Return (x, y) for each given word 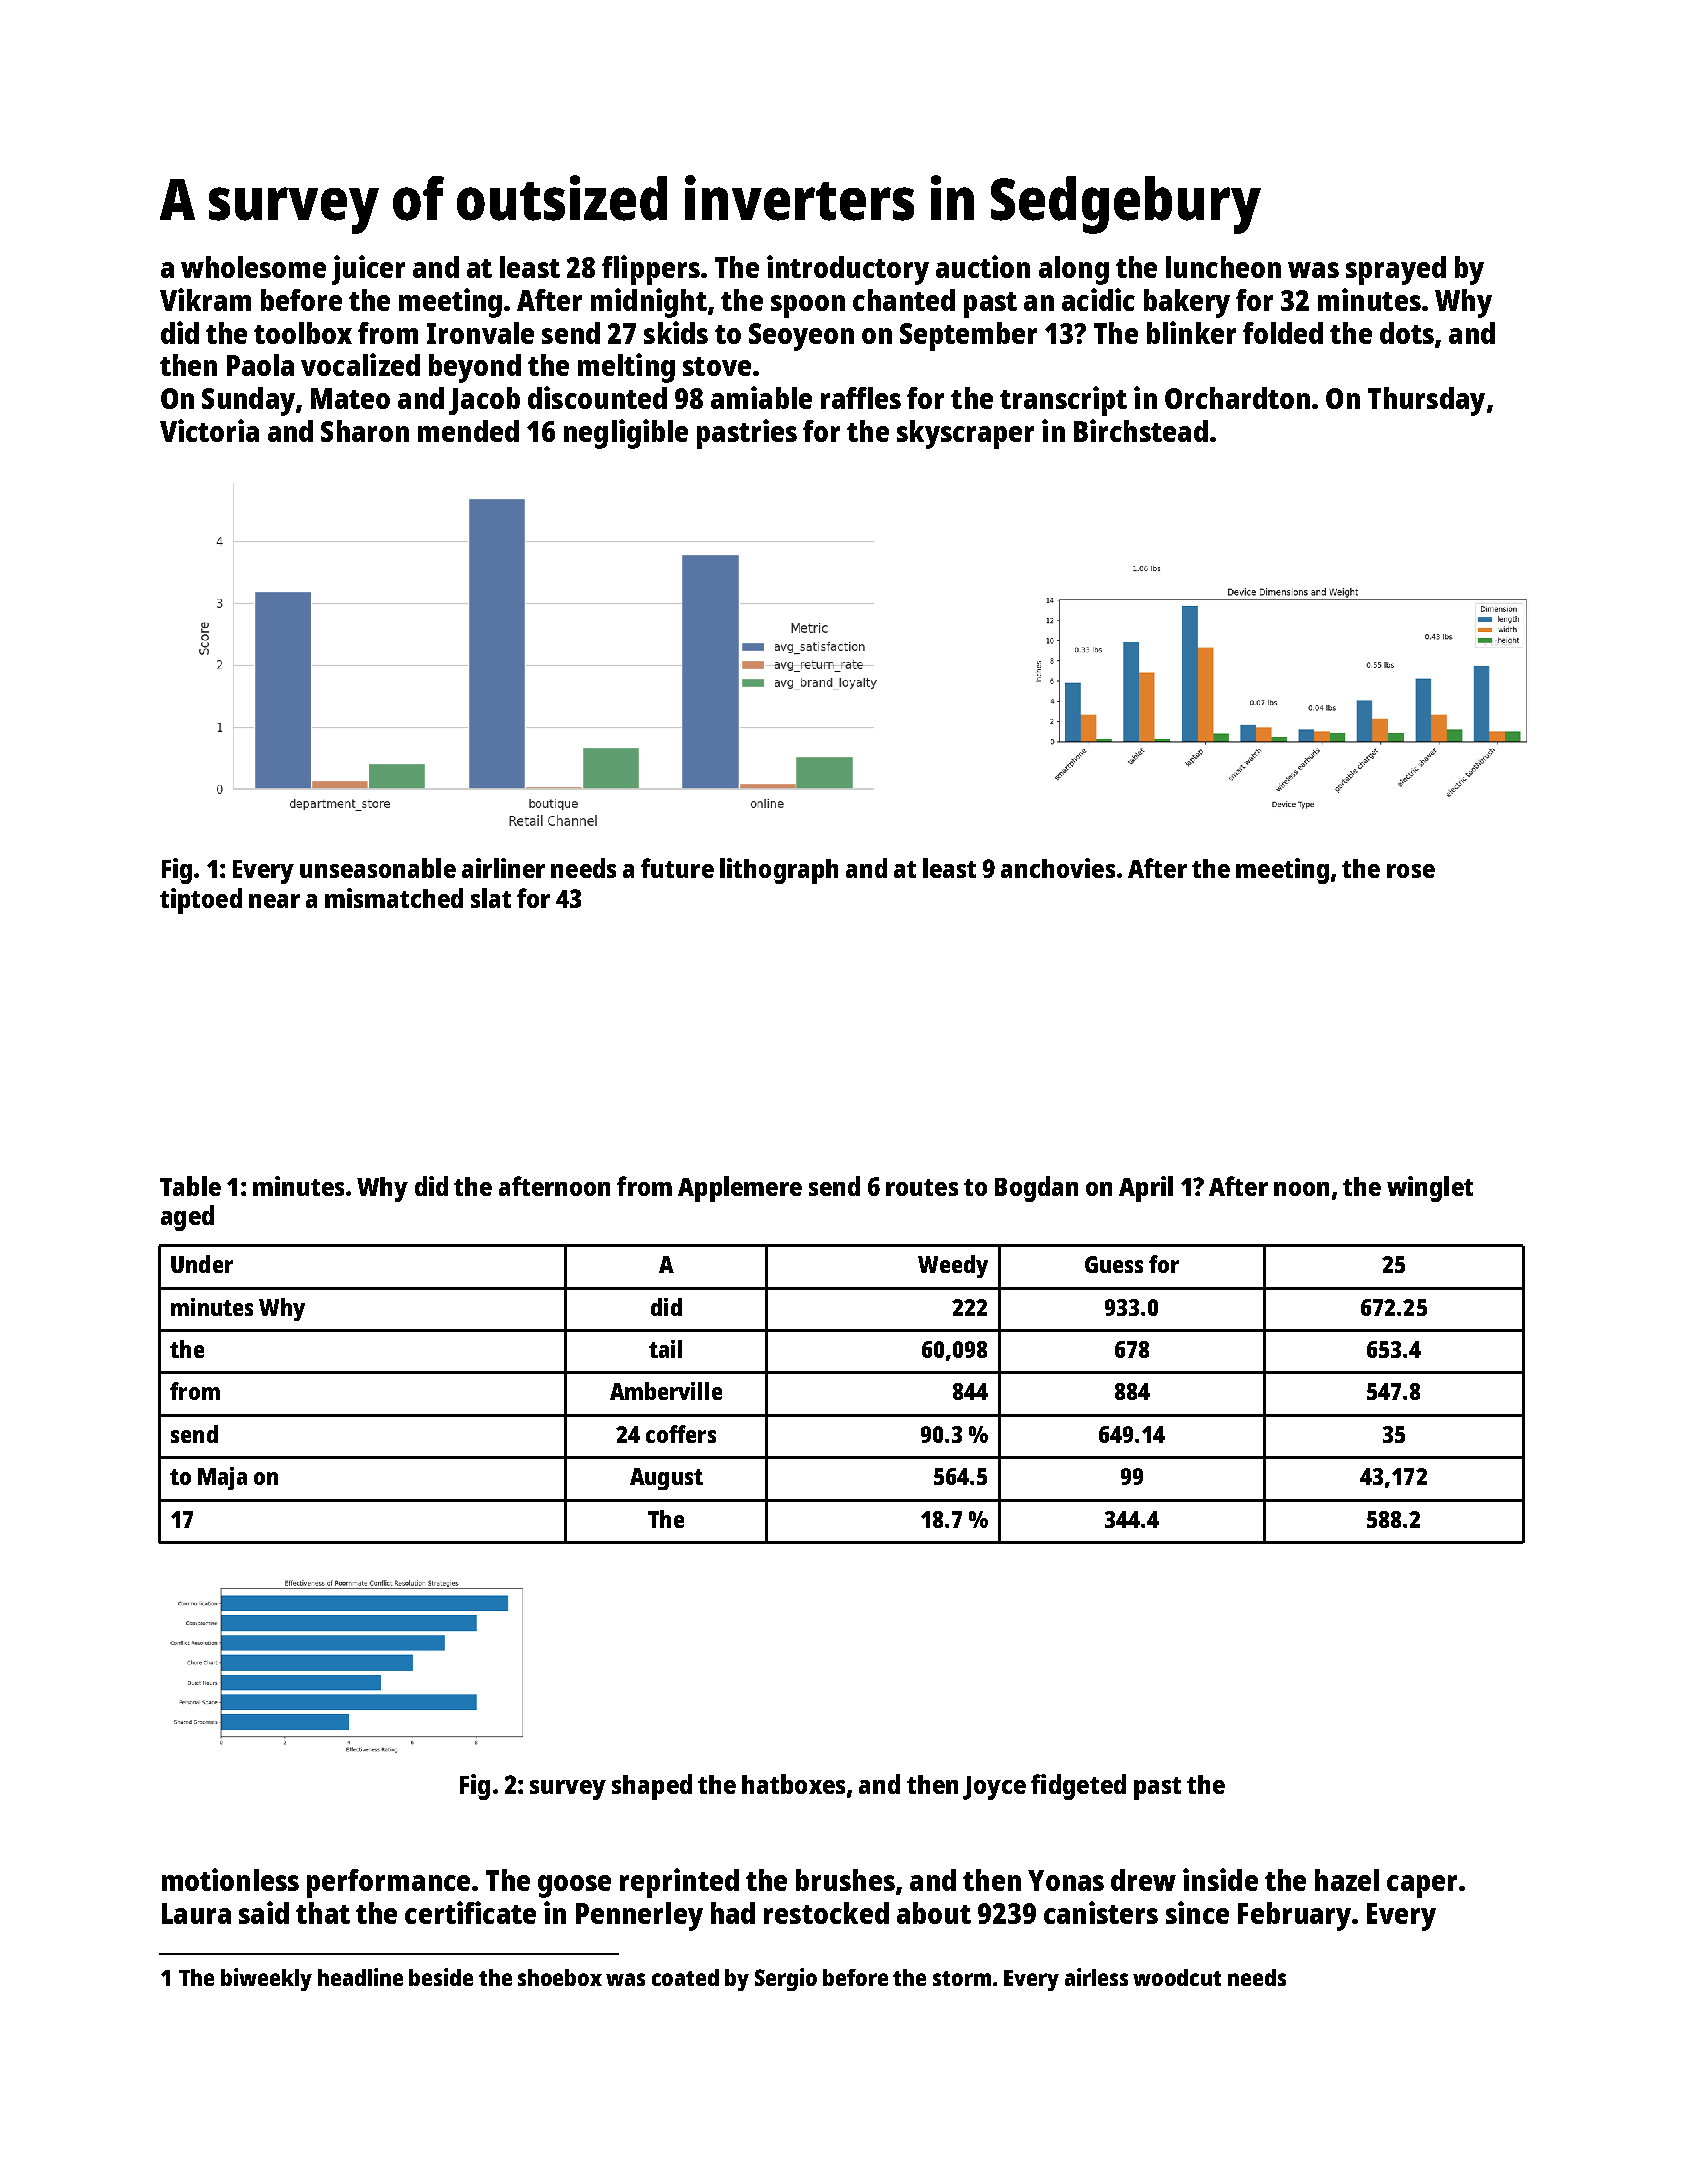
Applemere (740, 1189)
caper (1422, 1886)
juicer (368, 270)
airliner (503, 868)
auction (983, 266)
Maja (222, 1478)
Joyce (994, 1788)
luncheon (1223, 267)
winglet (1430, 1189)
